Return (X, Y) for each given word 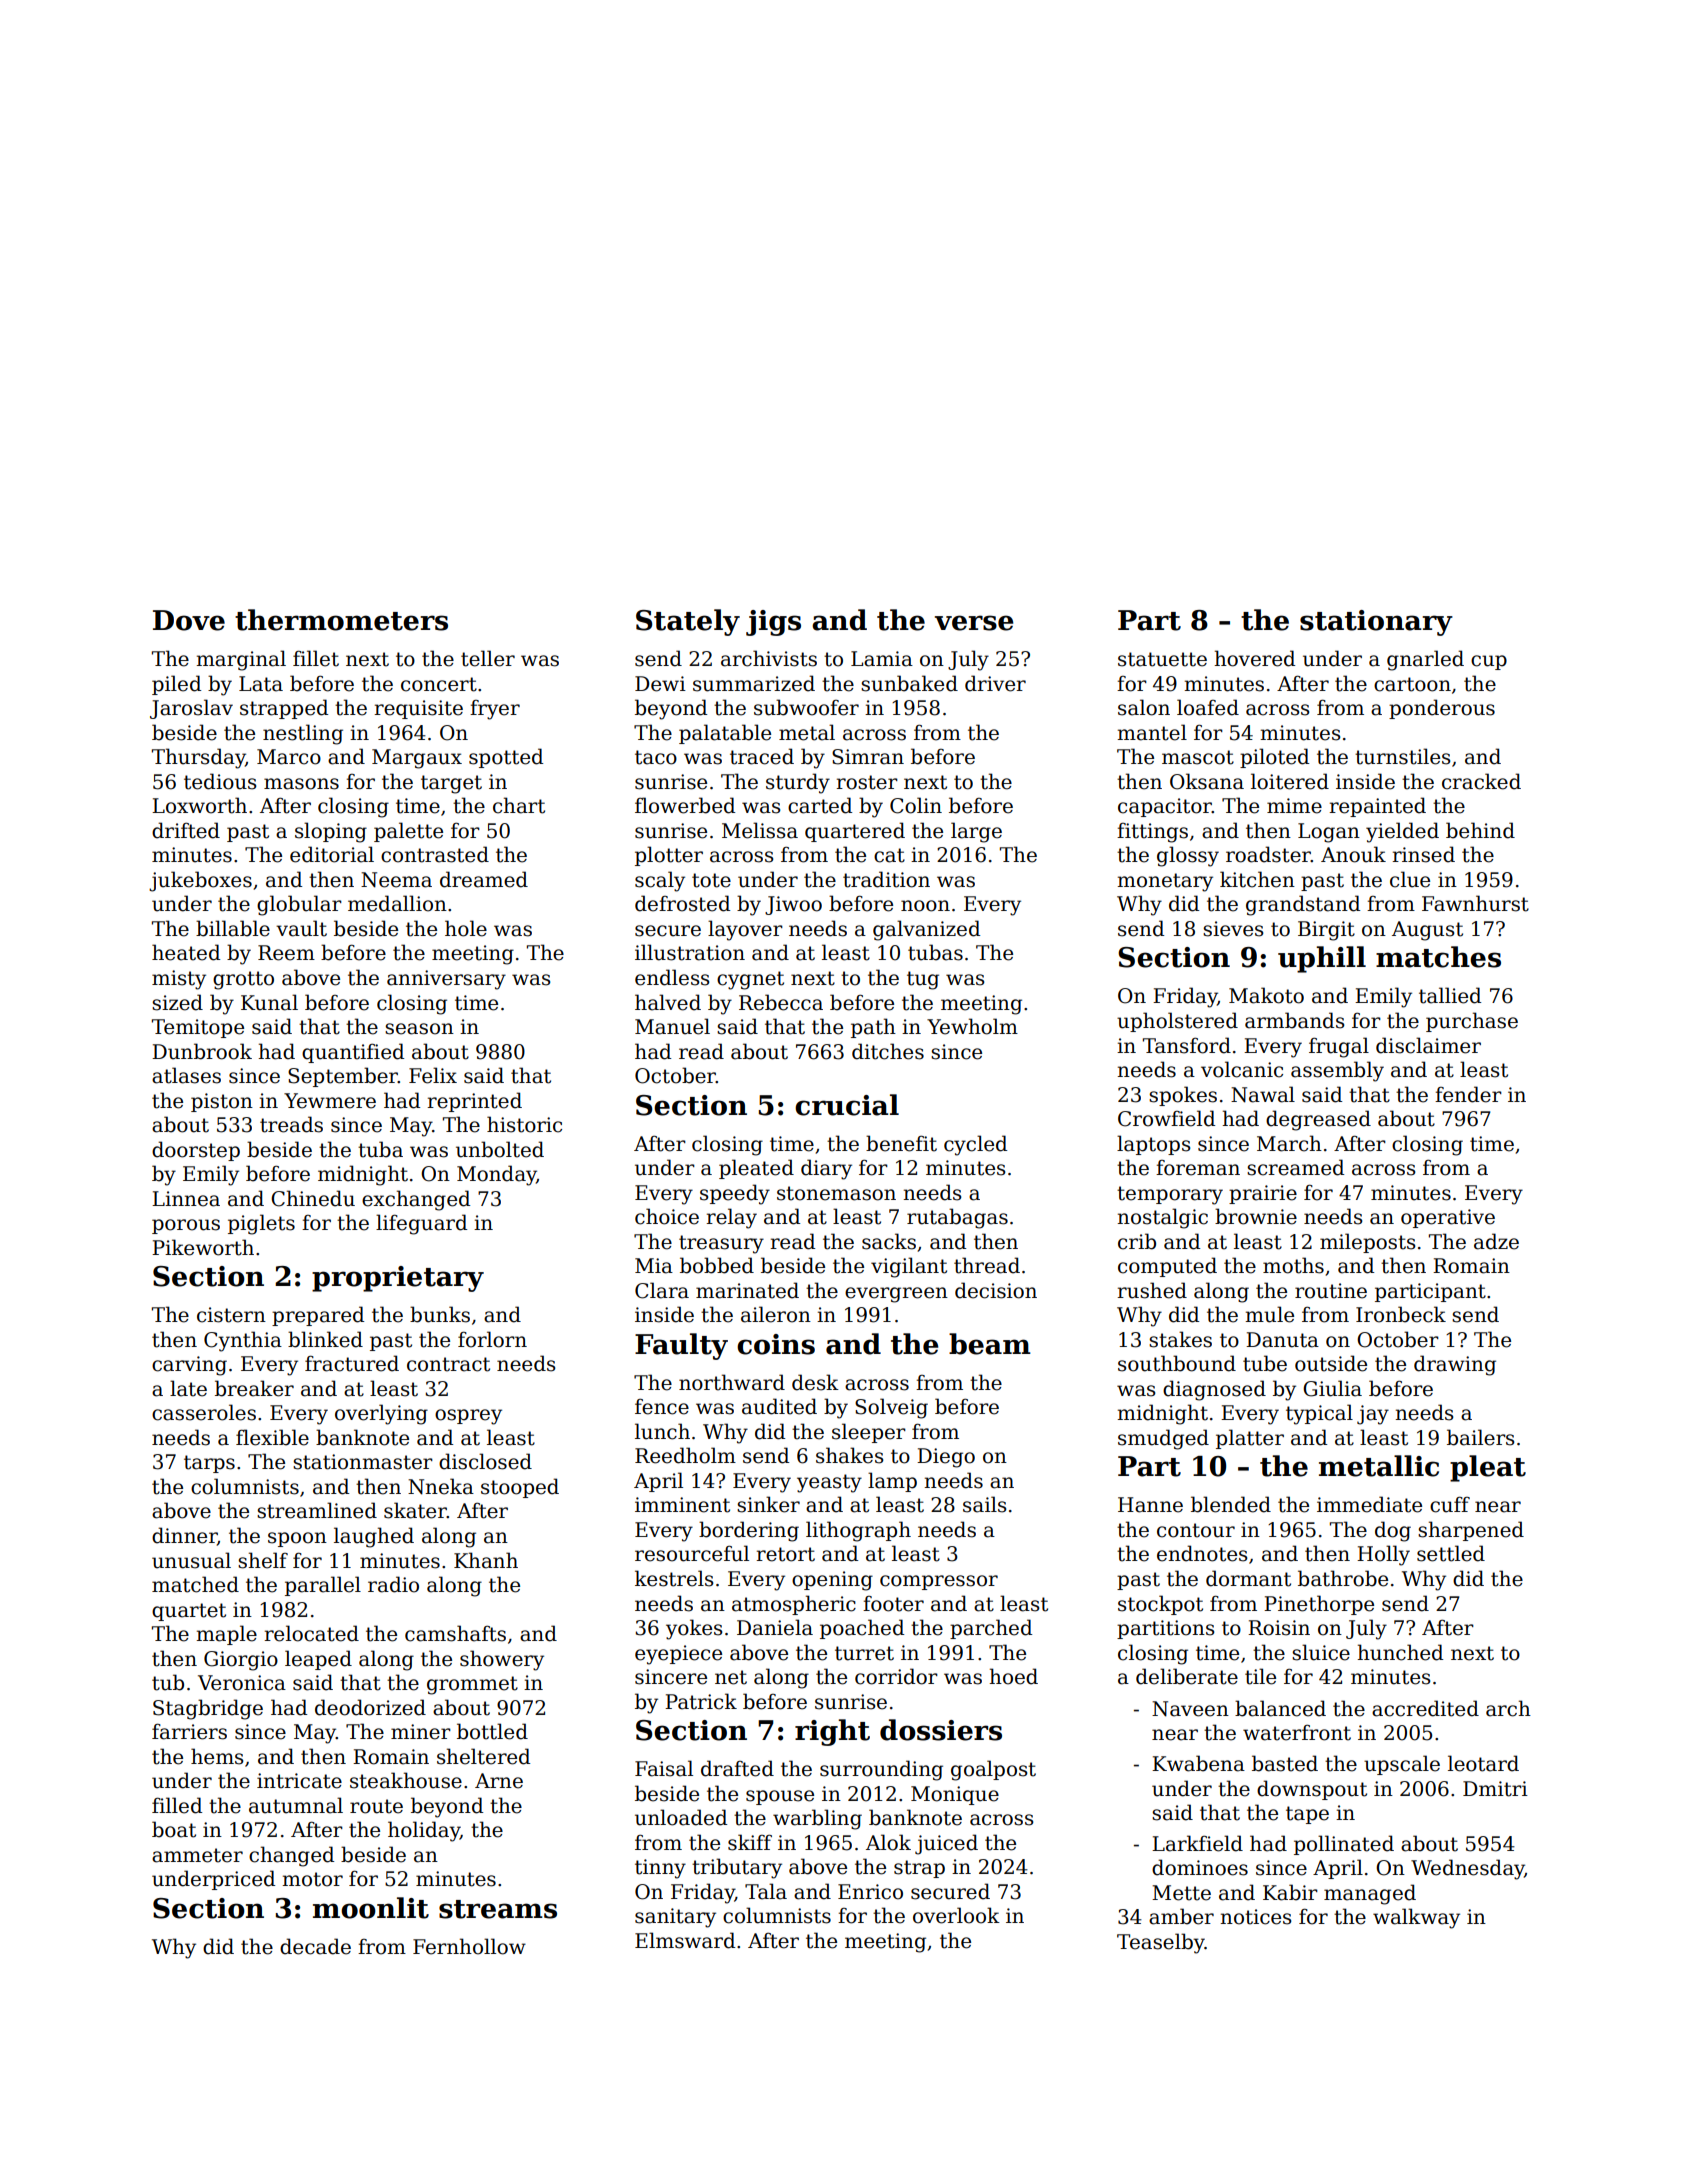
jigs (773, 623)
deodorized (370, 1707)
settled (1451, 1553)
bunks (440, 1314)
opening (832, 1581)
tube (1265, 1363)
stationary (1376, 623)
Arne (499, 1781)
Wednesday (1468, 1869)
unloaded (681, 1817)
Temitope (198, 1028)
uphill (1322, 959)
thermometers (341, 620)
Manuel (672, 1026)
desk (815, 1382)
